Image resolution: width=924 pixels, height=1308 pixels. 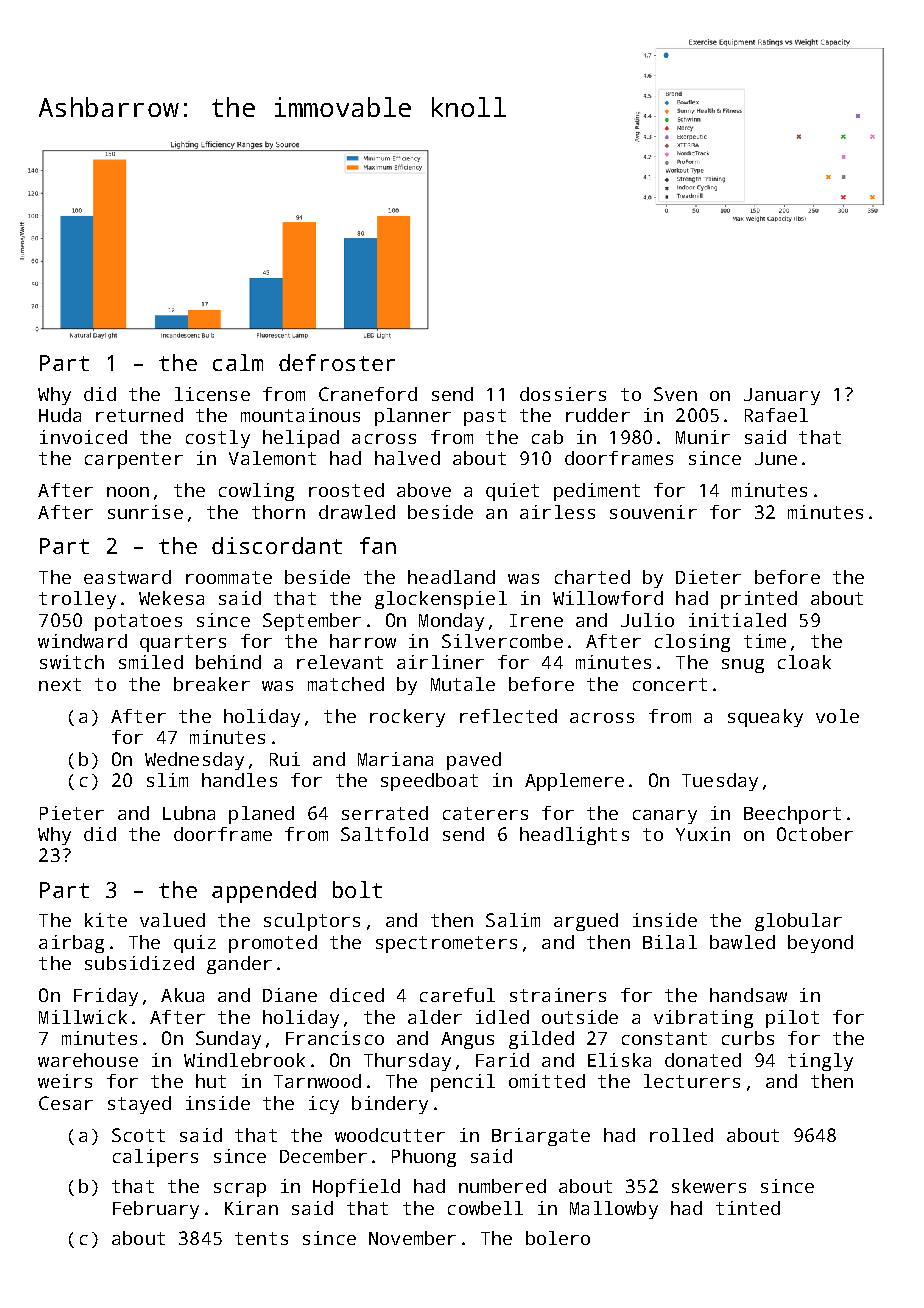 What do you see at coordinates (261, 1238) in the page?
I see `tents` at bounding box center [261, 1238].
